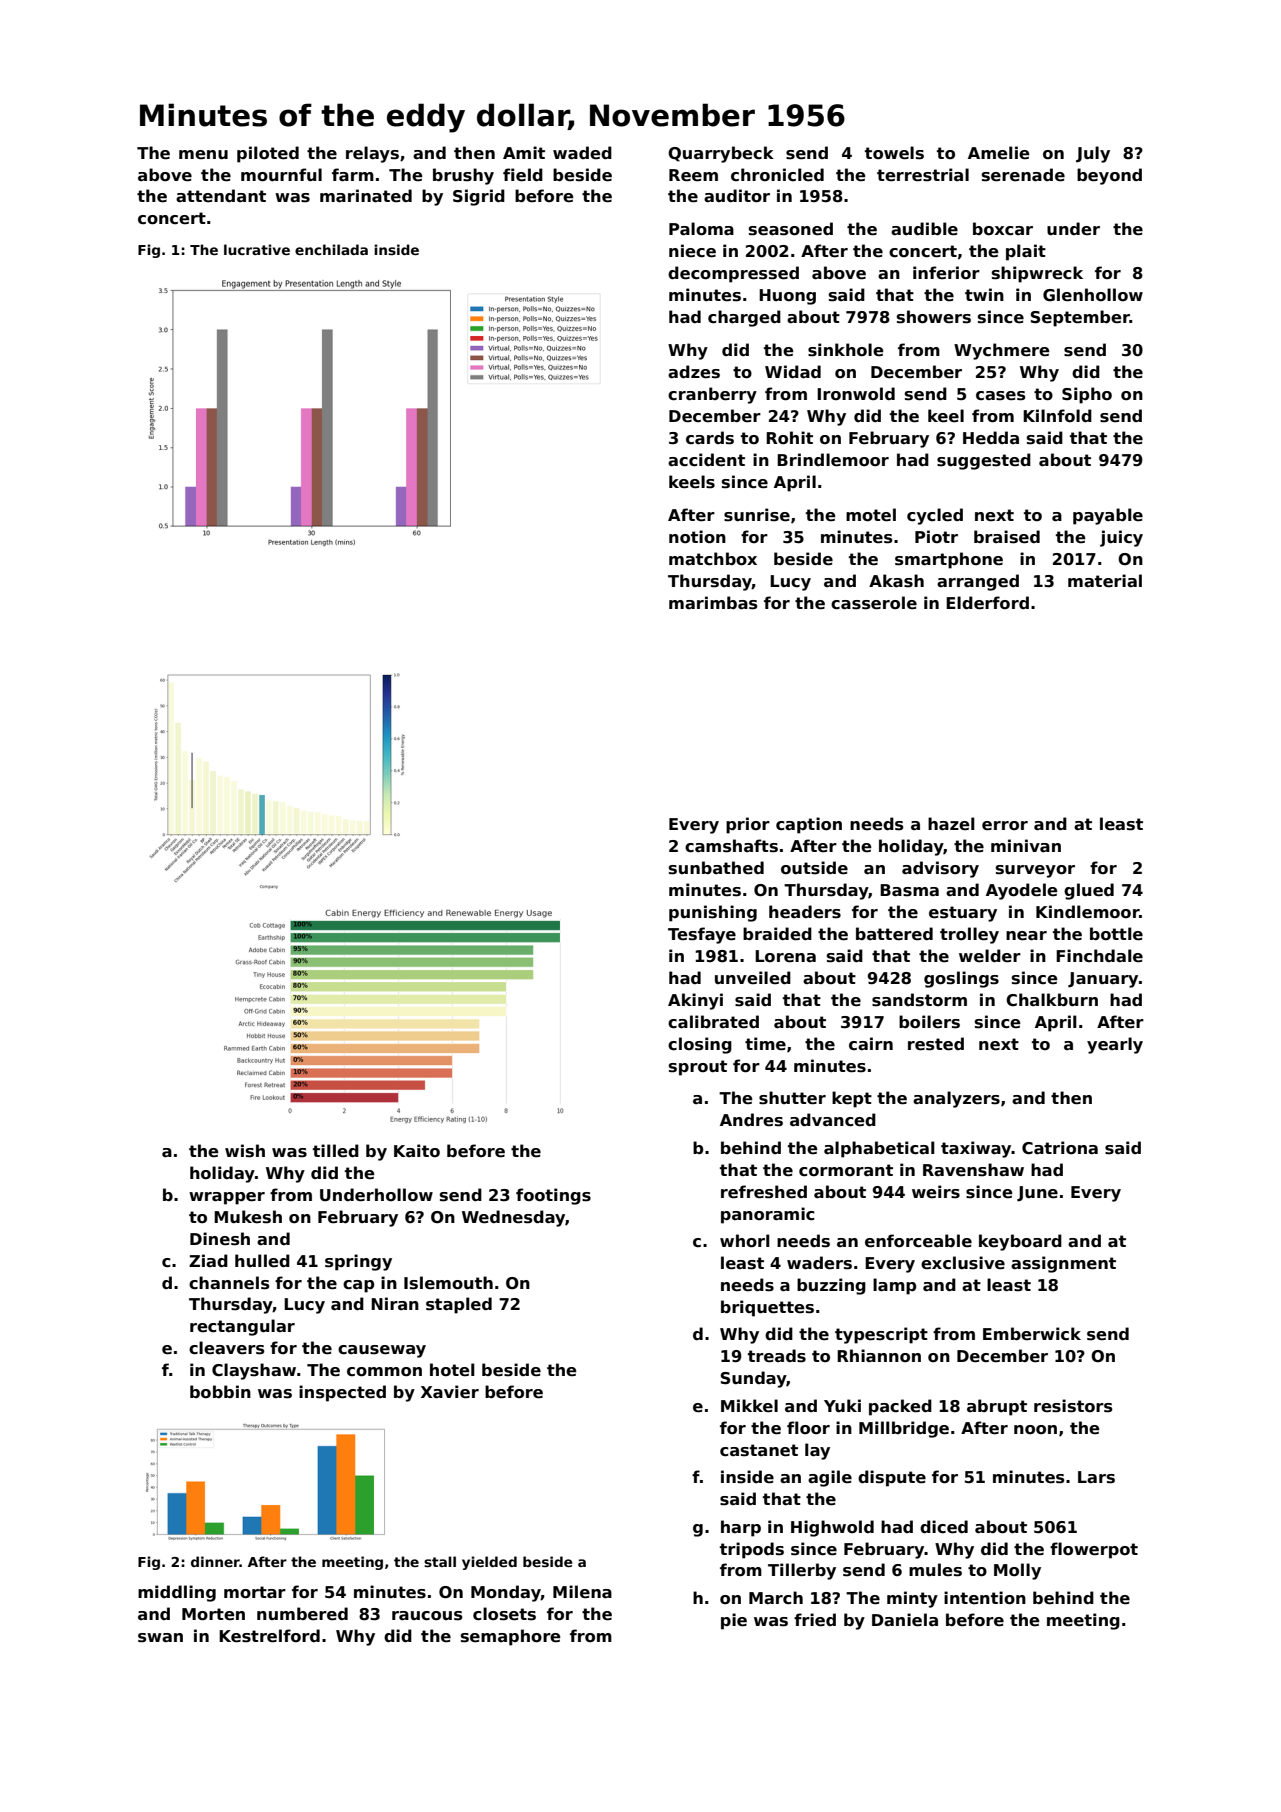 The width and height of the page is (1281, 1812). I want to click on welder, so click(990, 956).
